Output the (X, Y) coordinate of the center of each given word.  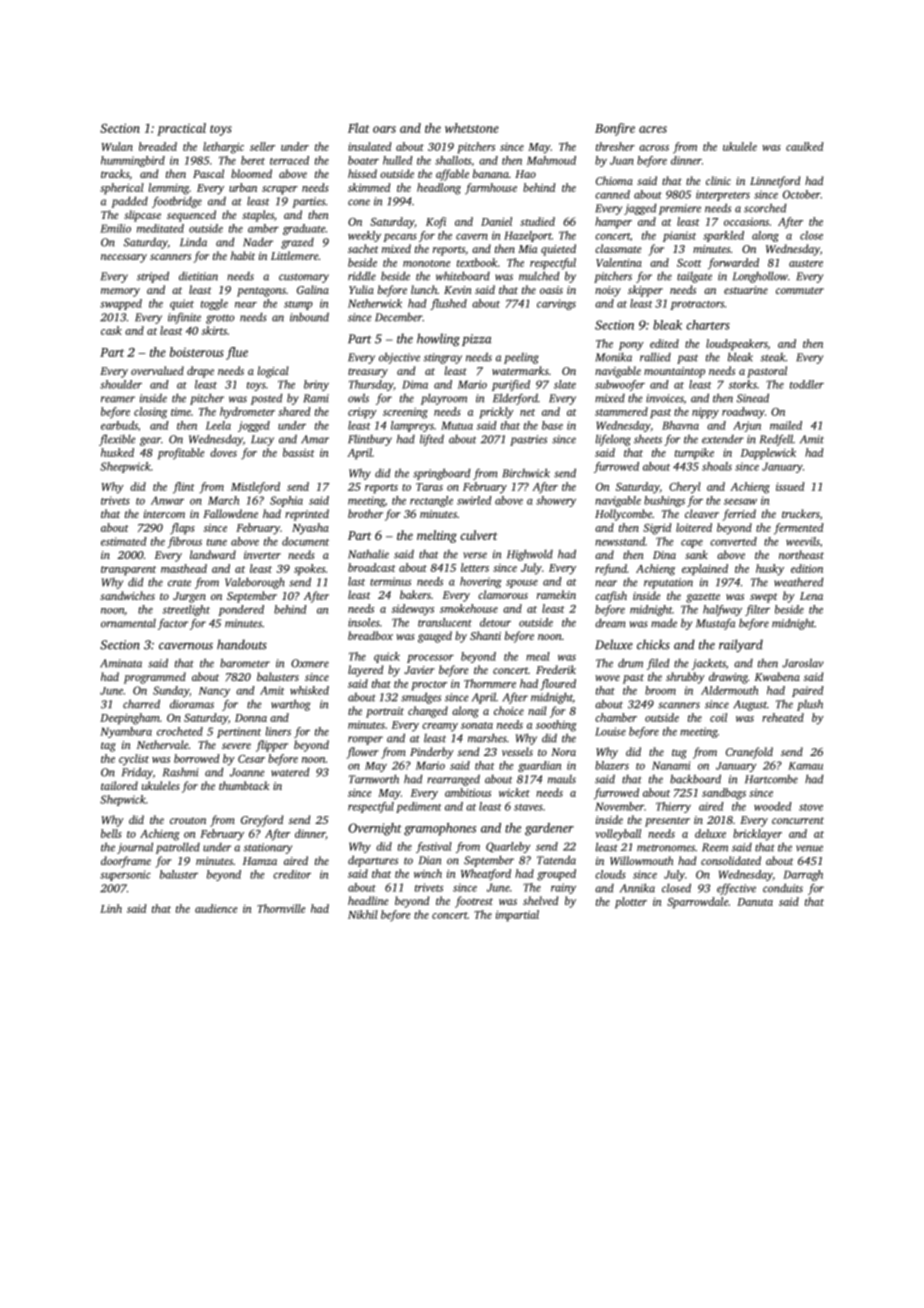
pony (631, 346)
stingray (443, 358)
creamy (440, 727)
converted (733, 541)
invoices (665, 398)
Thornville (281, 908)
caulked (805, 146)
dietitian (198, 276)
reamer (118, 399)
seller (262, 146)
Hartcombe (771, 779)
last (356, 581)
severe (236, 746)
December (398, 317)
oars (384, 129)
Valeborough (255, 583)
